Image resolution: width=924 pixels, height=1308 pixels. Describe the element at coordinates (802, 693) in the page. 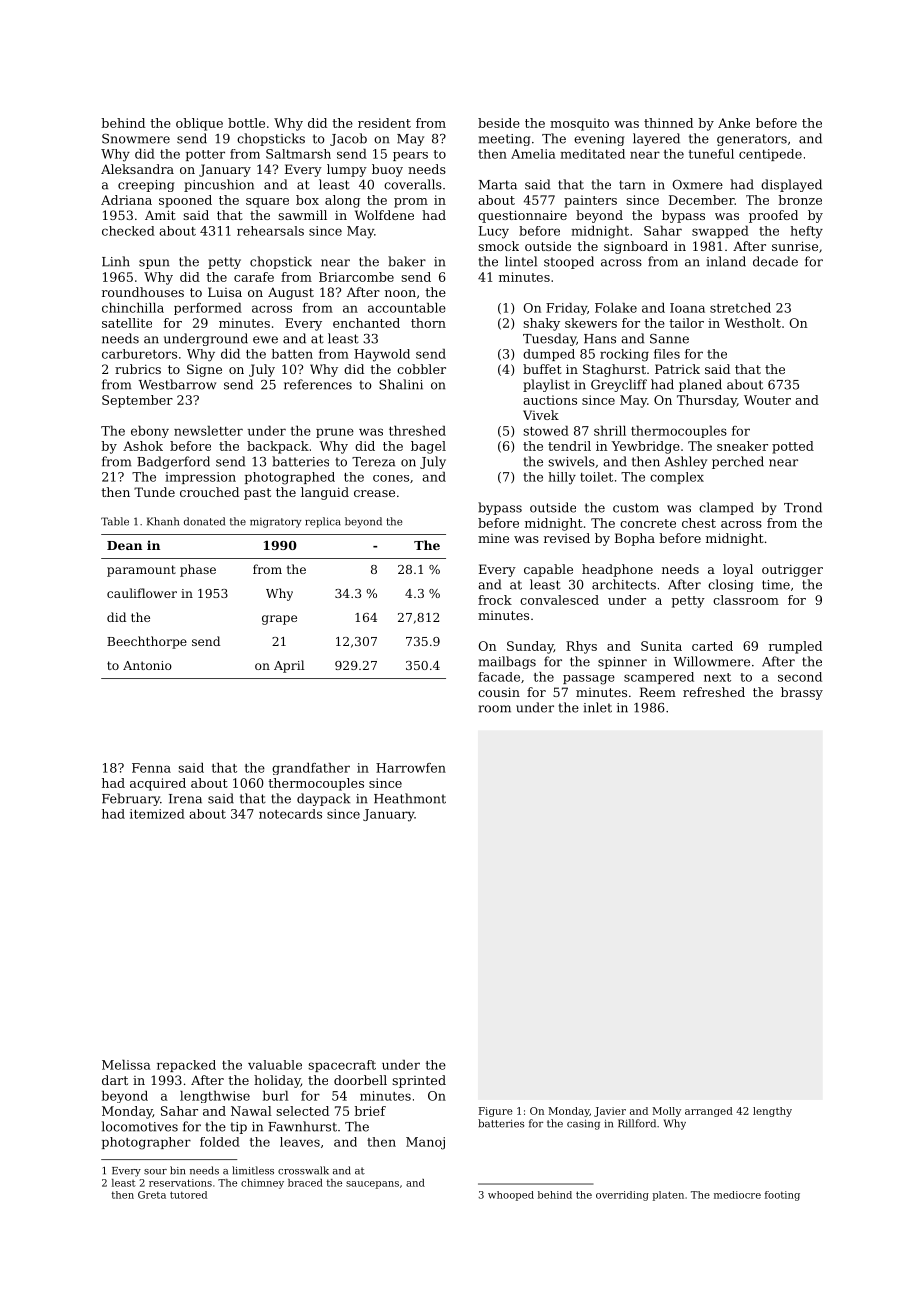

I see `brassy` at that location.
